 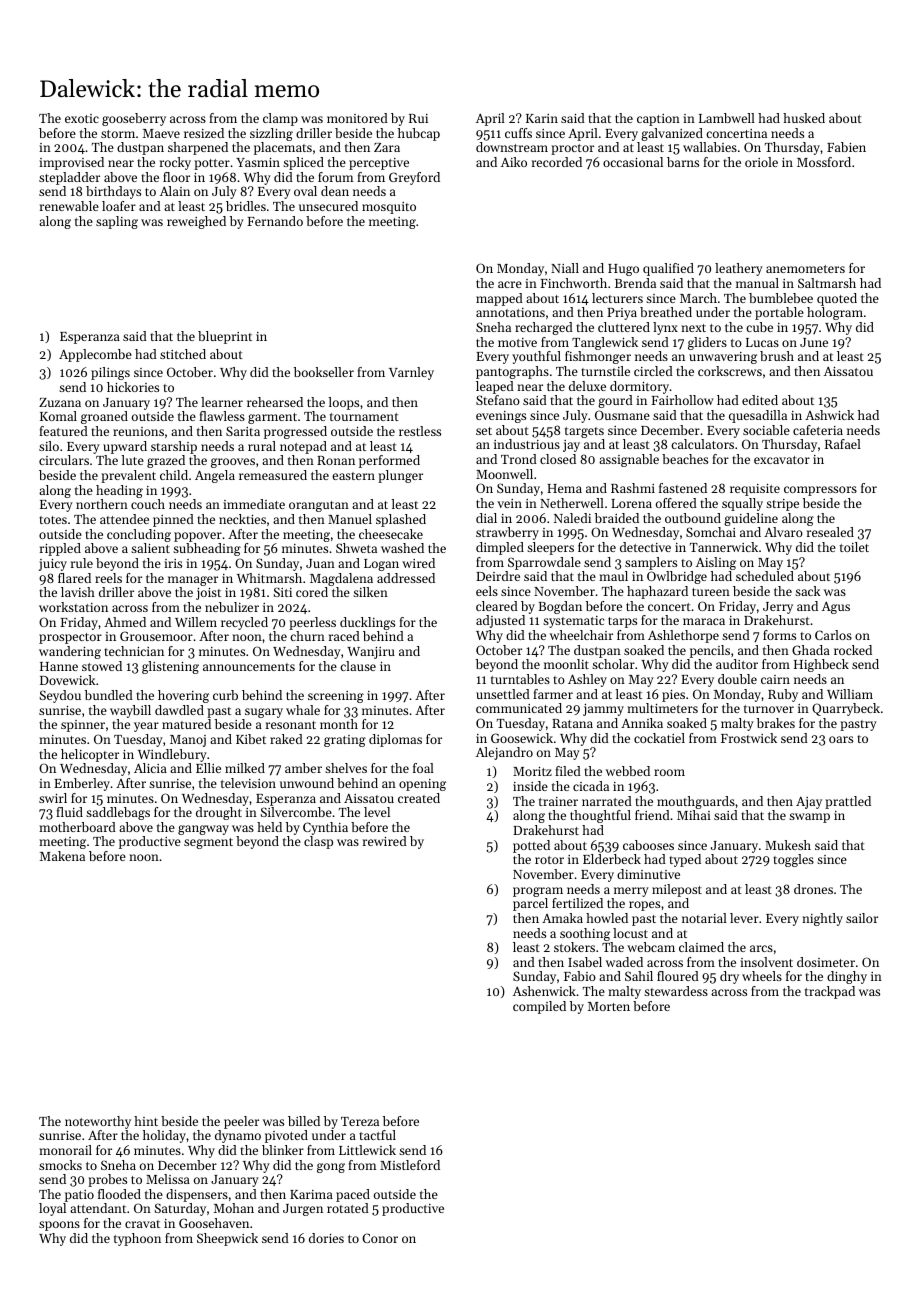 What do you see at coordinates (227, 1239) in the screenshot?
I see `Sheepwick` at bounding box center [227, 1239].
